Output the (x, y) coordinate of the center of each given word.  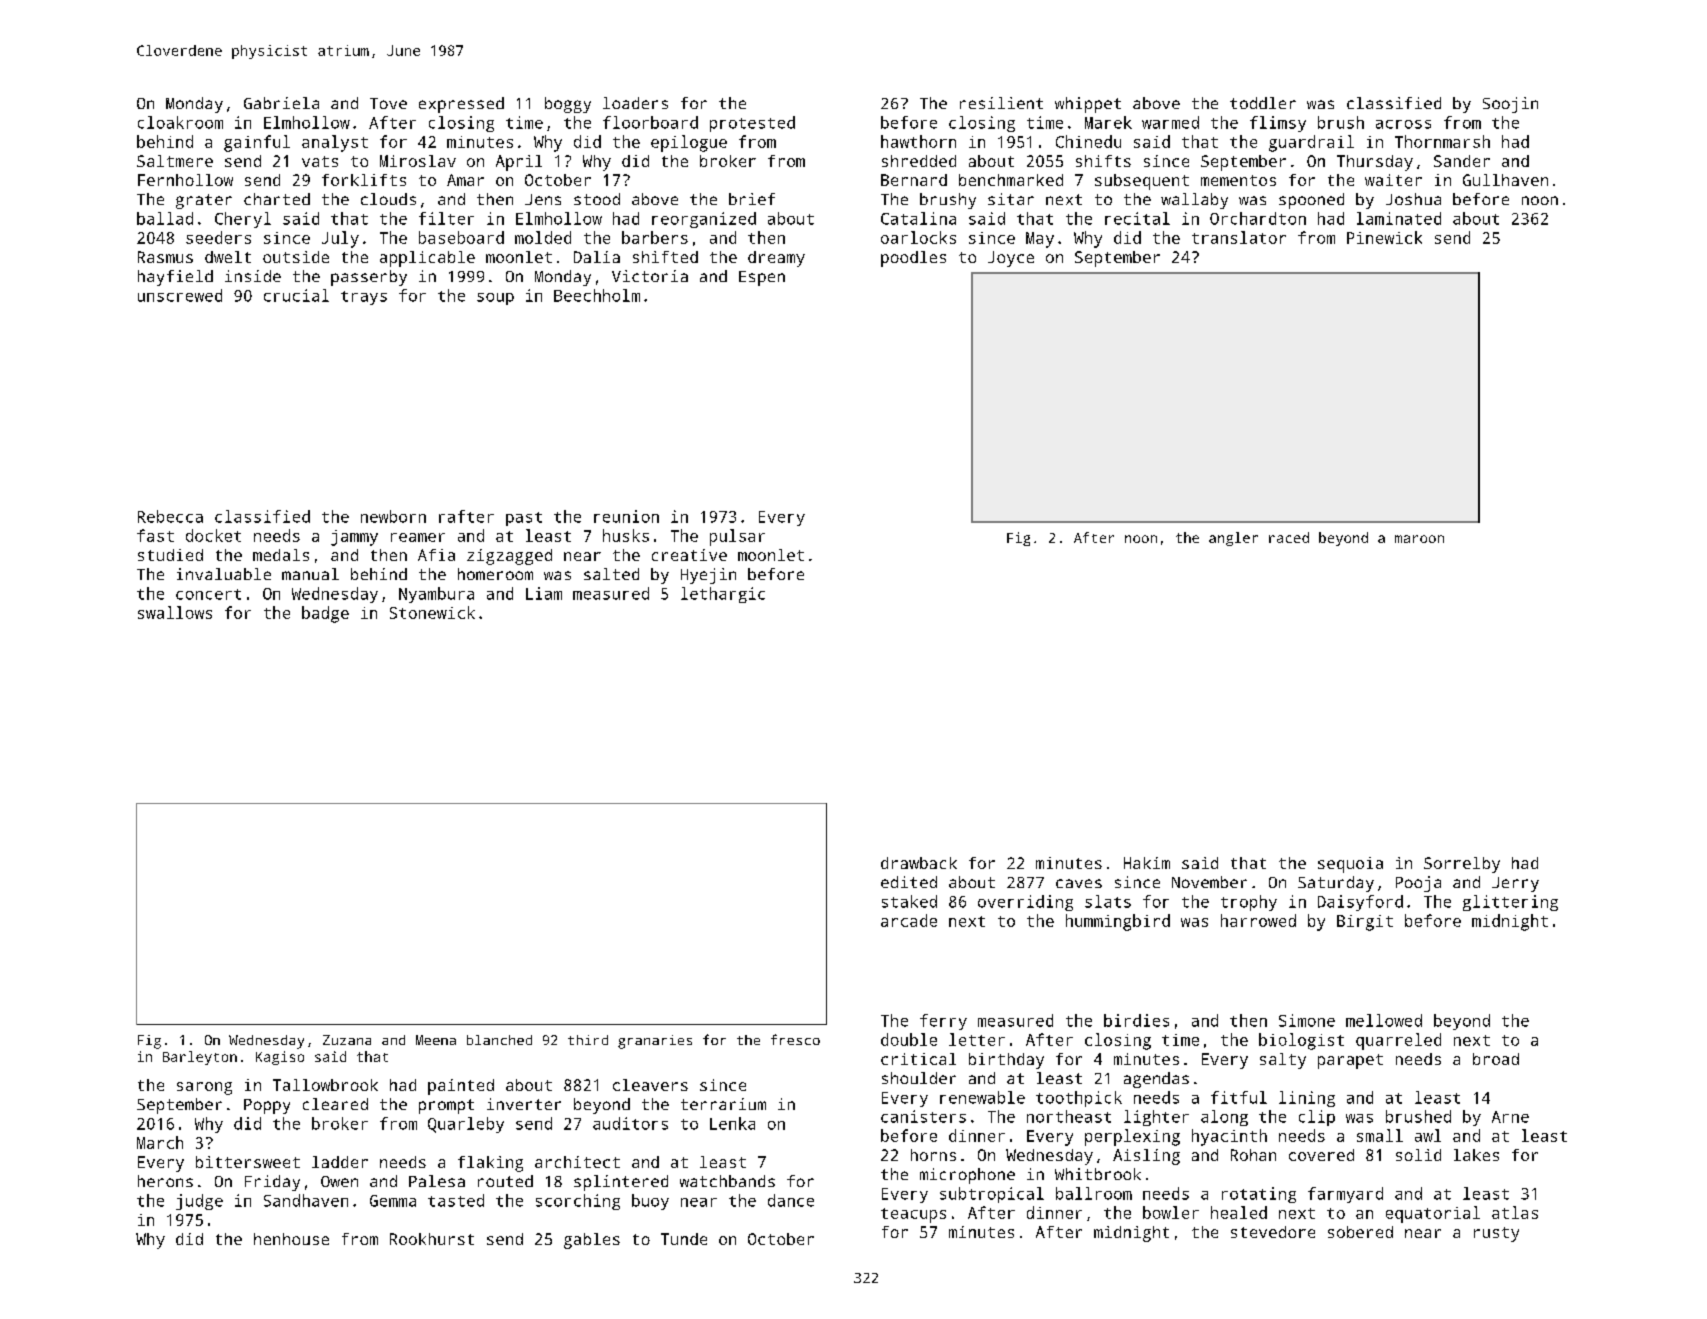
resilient (1001, 103)
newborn (393, 516)
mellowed (1384, 1020)
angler (1233, 539)
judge (199, 1202)
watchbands (727, 1181)
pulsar (737, 537)
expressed (461, 105)
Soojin (1510, 105)
